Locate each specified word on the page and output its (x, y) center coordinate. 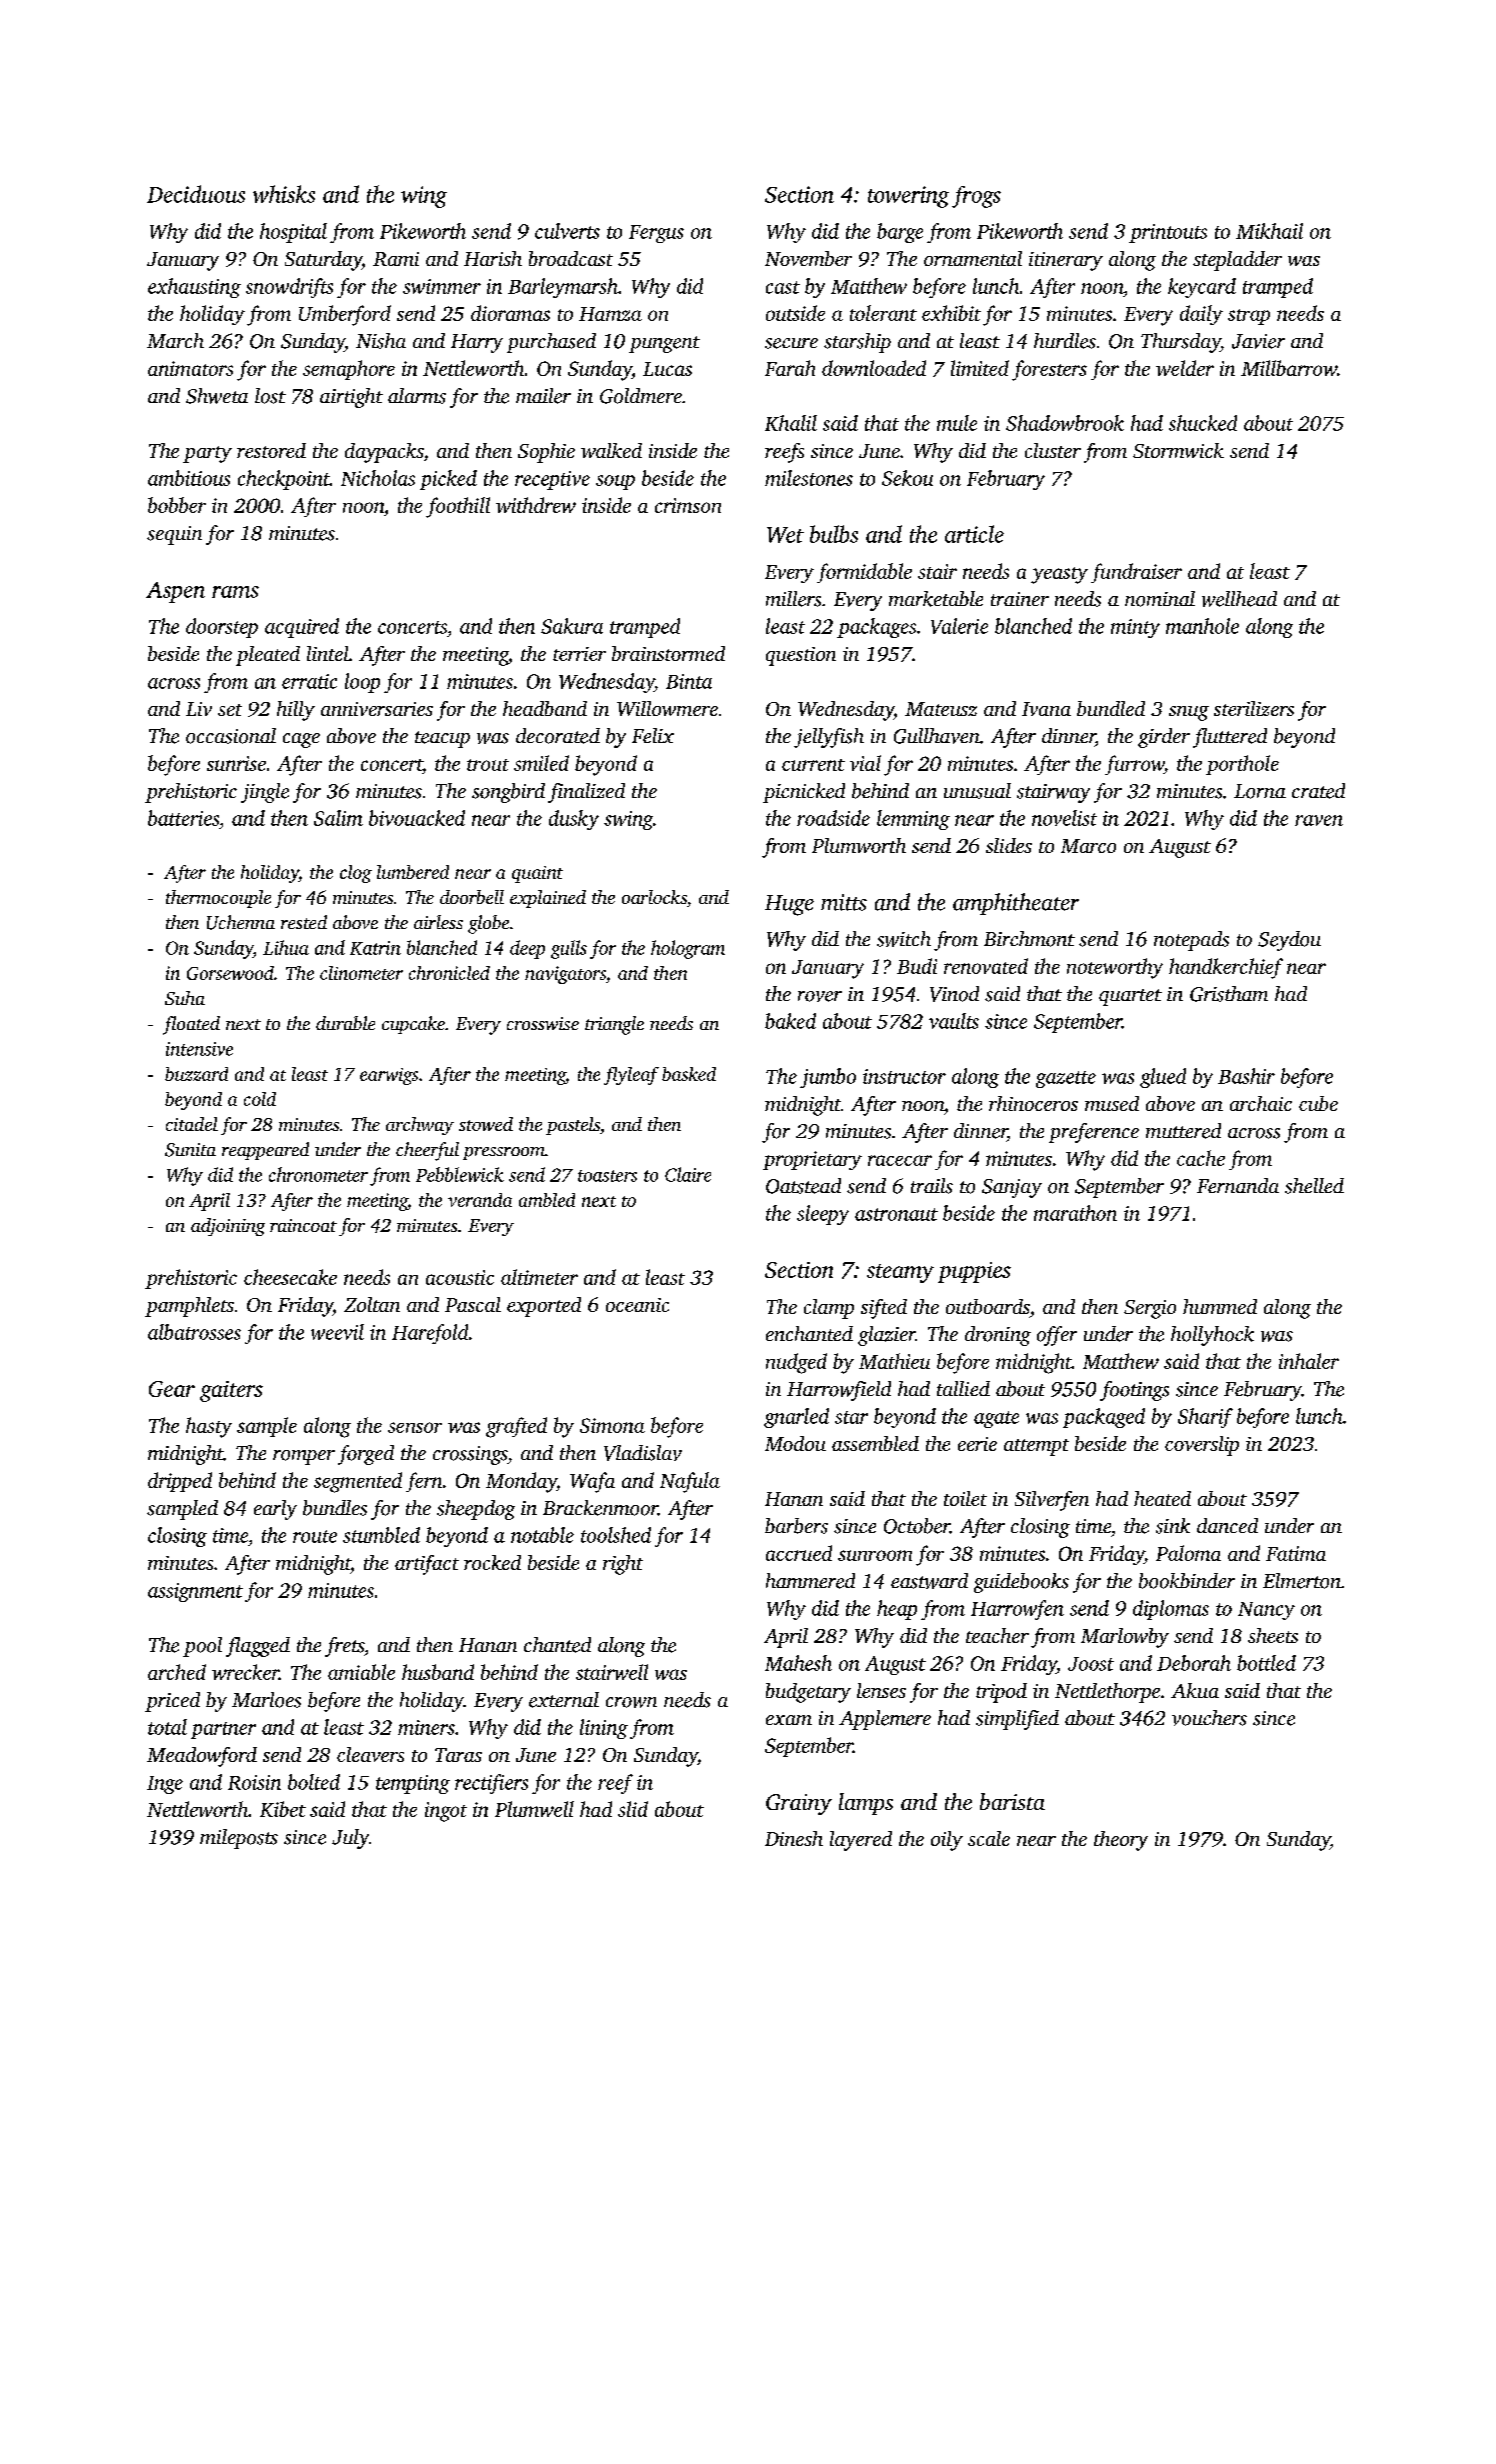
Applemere (885, 1720)
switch (904, 939)
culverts (567, 231)
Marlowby (1125, 1638)
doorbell (472, 897)
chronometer (318, 1174)
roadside (833, 818)
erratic (309, 681)
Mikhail (1269, 231)
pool (202, 1647)
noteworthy (1115, 968)
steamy (900, 1273)
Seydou (1289, 941)
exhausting (194, 288)
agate (996, 1419)
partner (223, 1730)
